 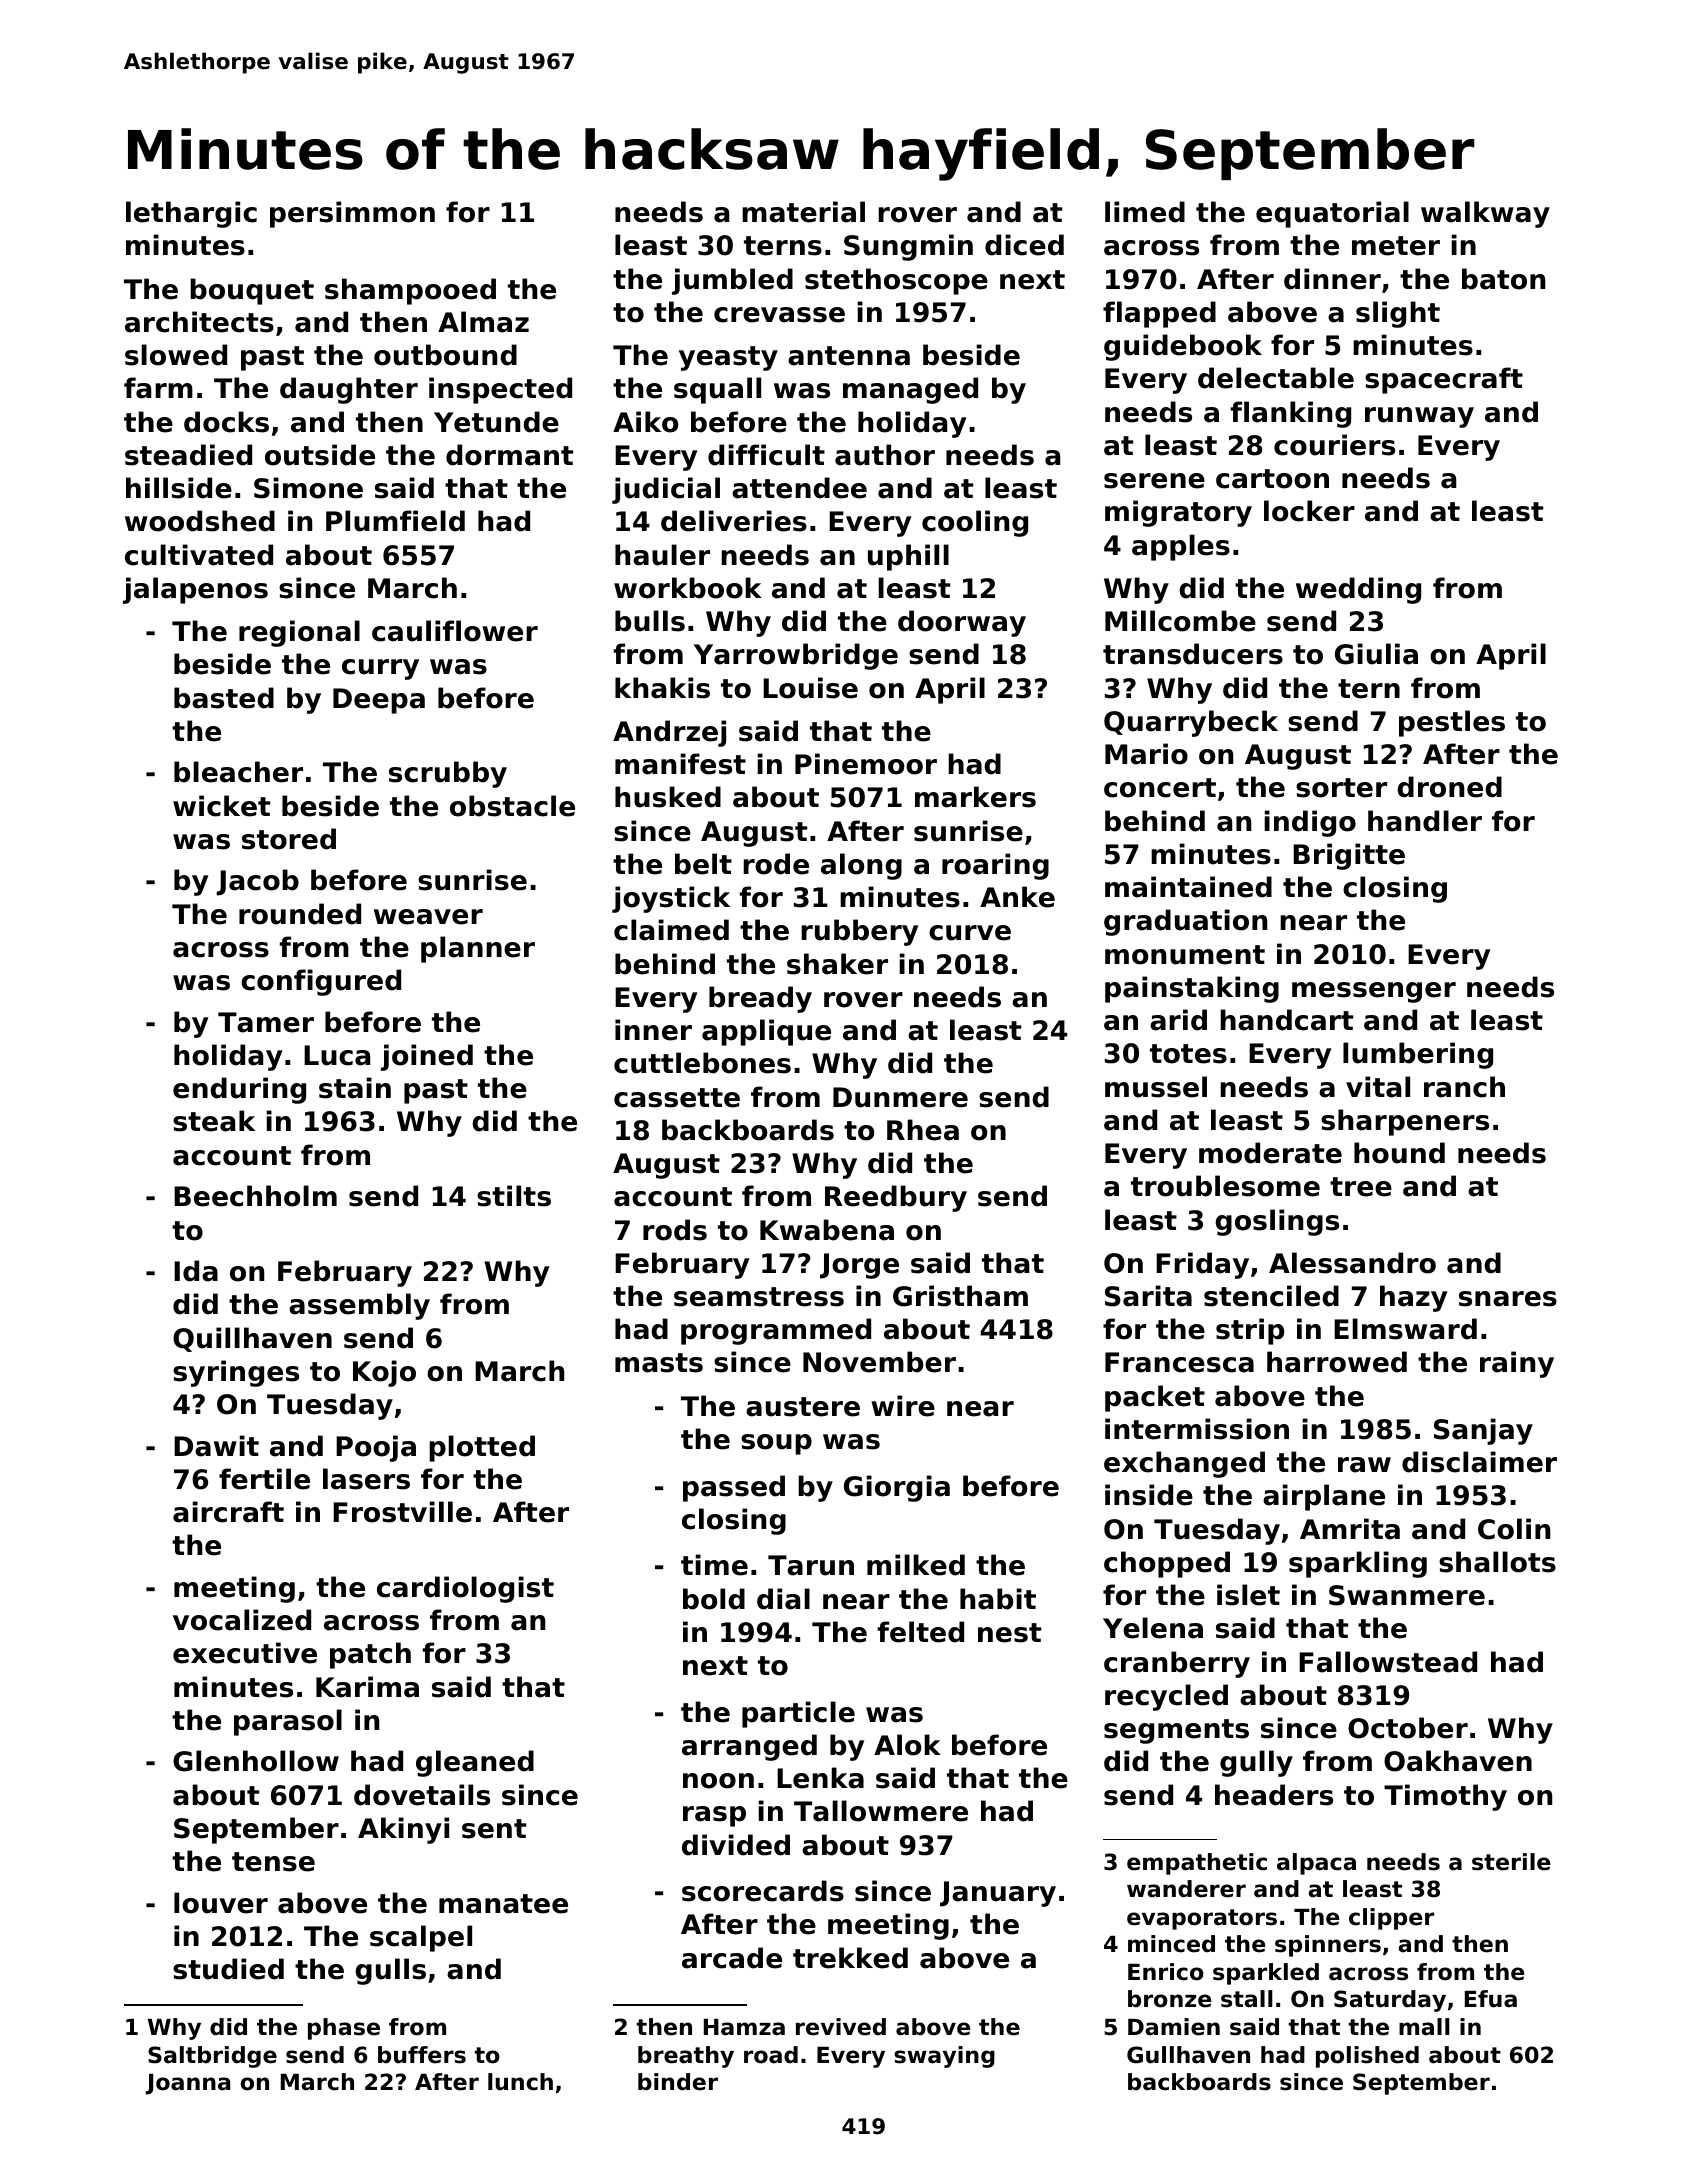 I want to click on cultivated, so click(x=199, y=555).
